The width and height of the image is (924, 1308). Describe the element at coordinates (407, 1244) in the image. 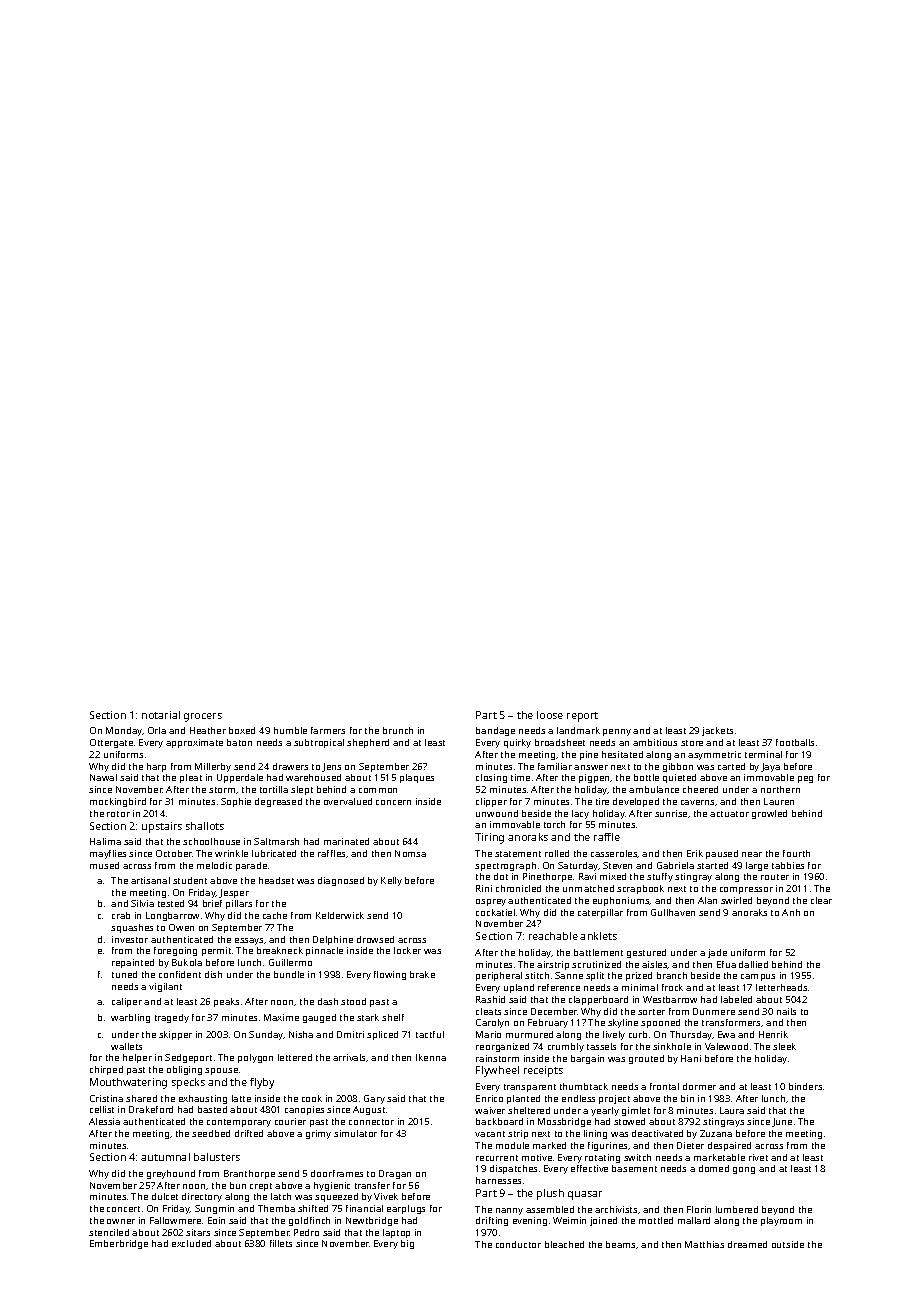

I see `big` at that location.
